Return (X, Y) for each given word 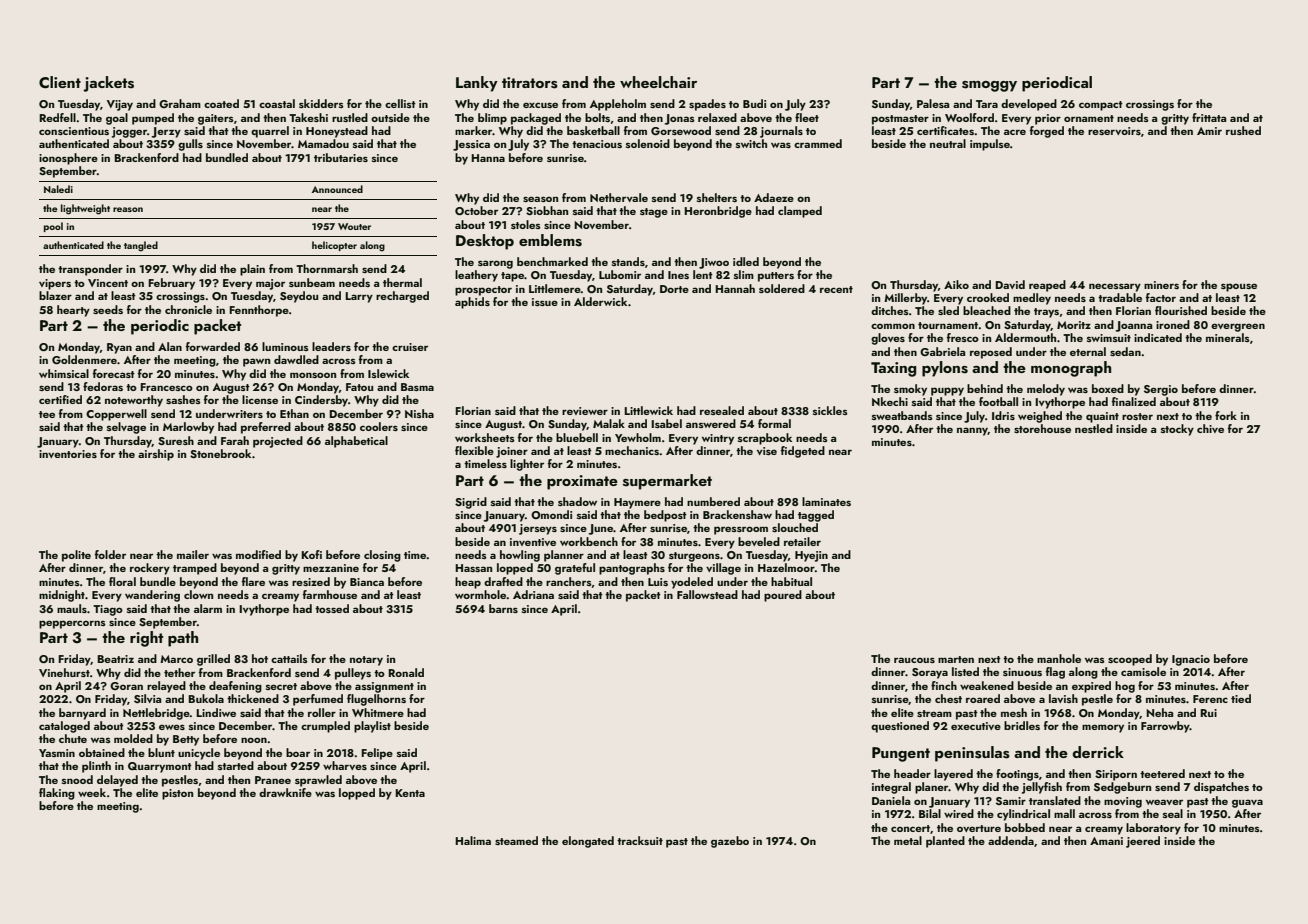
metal (908, 840)
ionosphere (68, 159)
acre (1015, 132)
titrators (530, 83)
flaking (57, 794)
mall (1064, 813)
